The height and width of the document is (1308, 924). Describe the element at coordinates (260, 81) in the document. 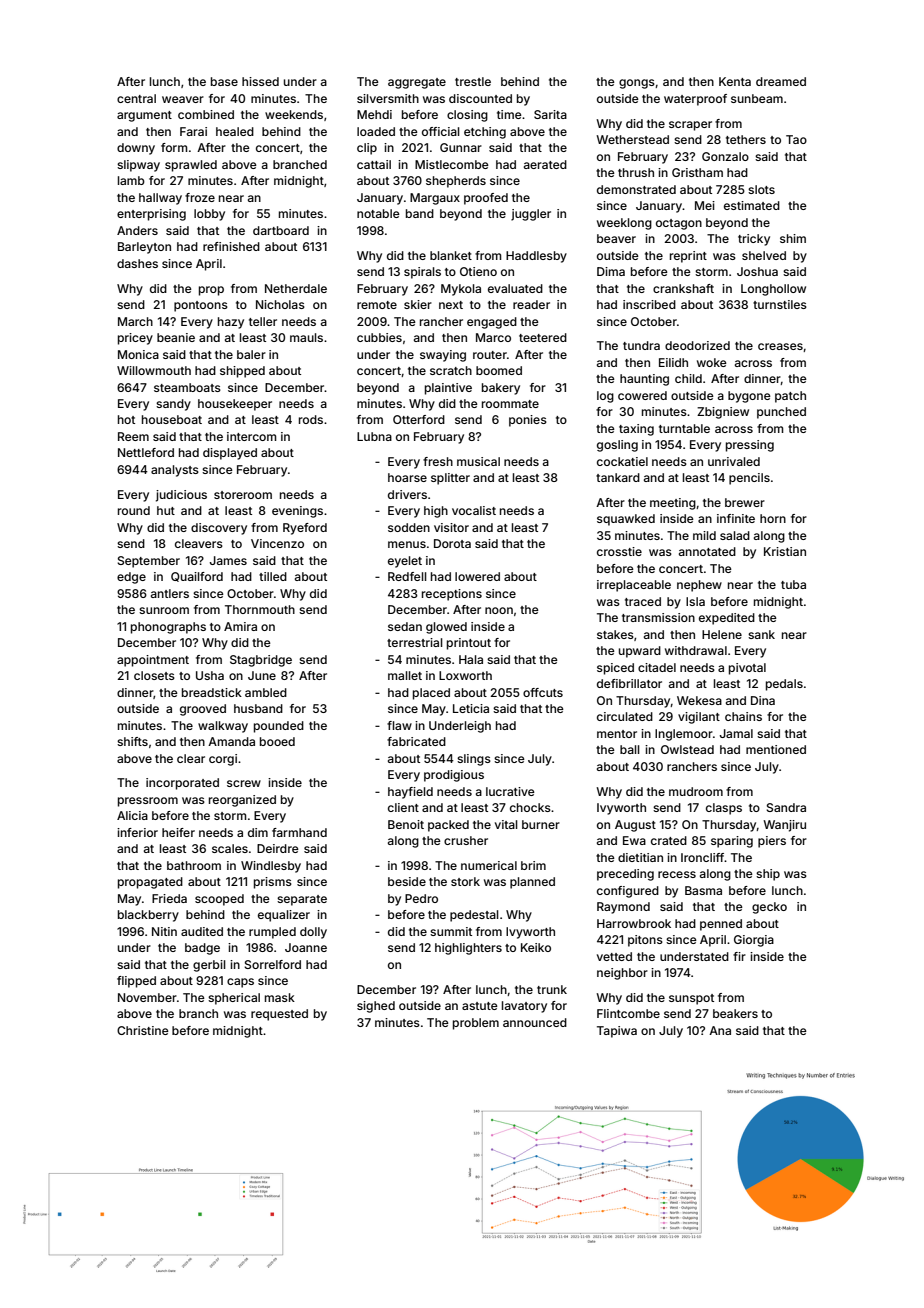

I see `hissed` at that location.
